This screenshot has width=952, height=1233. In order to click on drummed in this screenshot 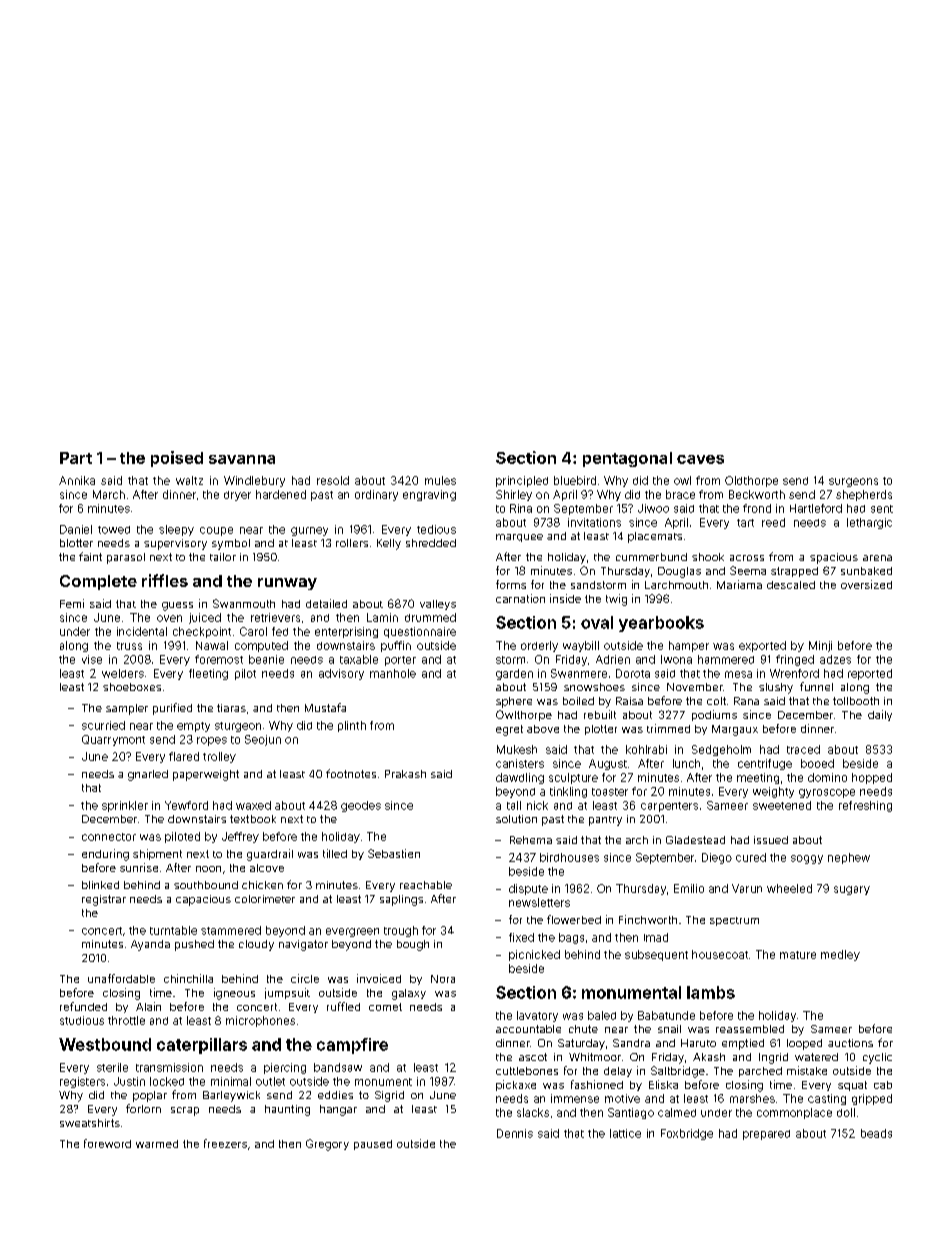, I will do `click(430, 617)`.
